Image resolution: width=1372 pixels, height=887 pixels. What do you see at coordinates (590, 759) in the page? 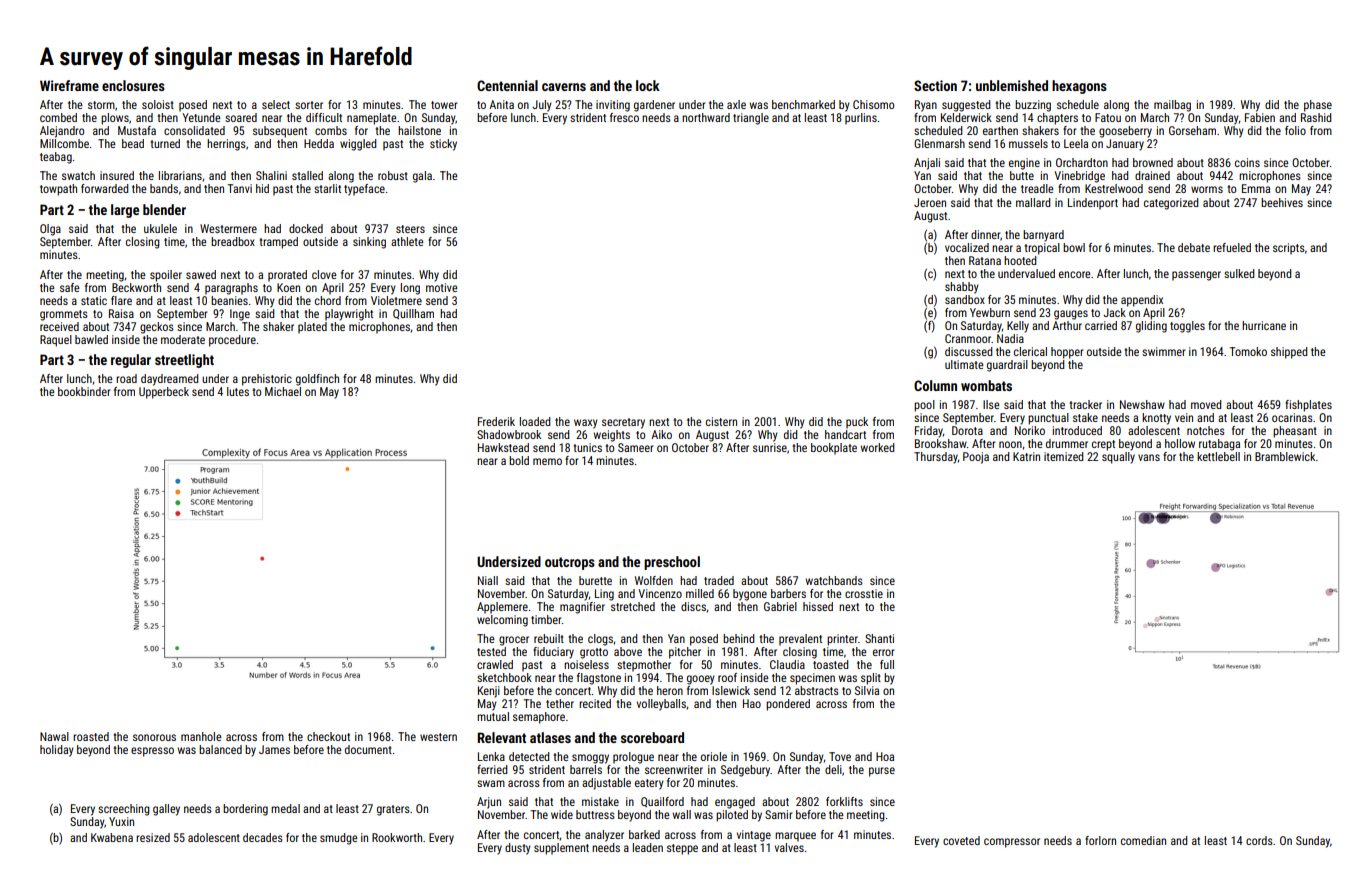
I see `smoggy` at bounding box center [590, 759].
